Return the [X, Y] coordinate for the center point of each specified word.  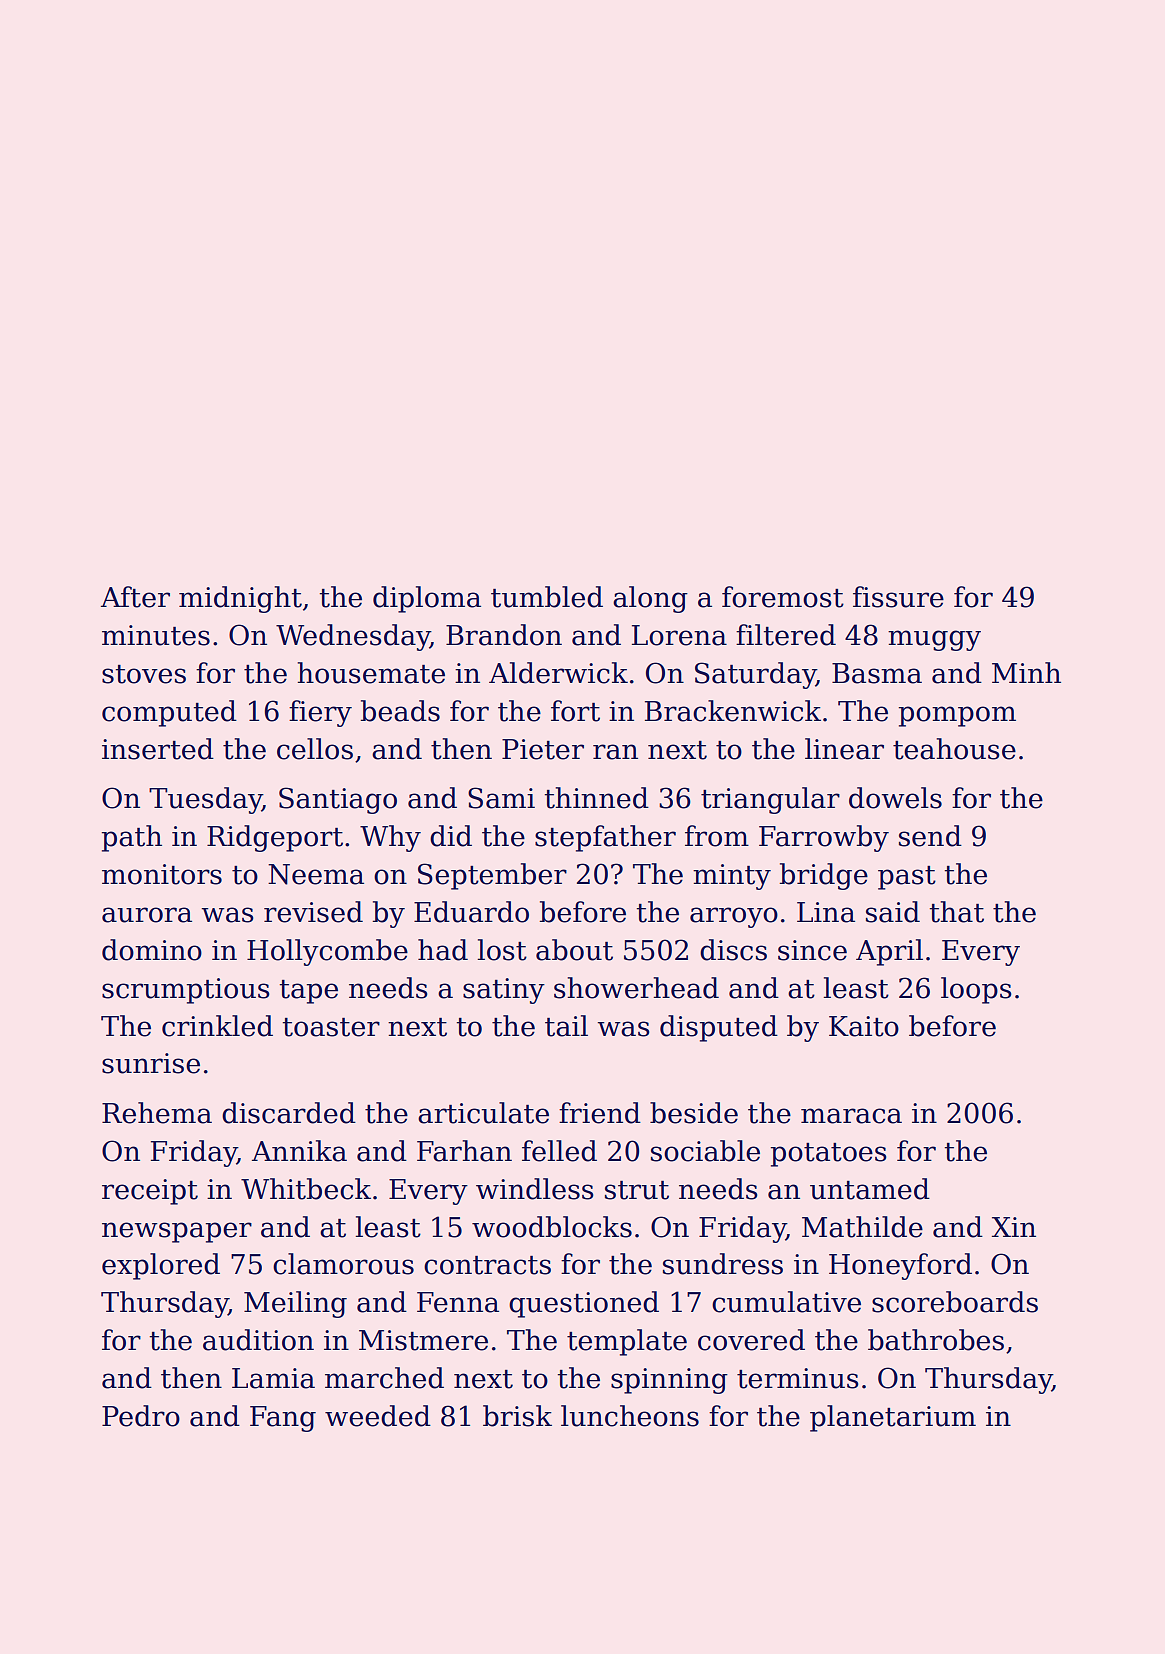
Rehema [157, 1113]
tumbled [547, 597]
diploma [427, 599]
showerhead [636, 988]
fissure [898, 597]
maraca [851, 1116]
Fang [283, 1419]
